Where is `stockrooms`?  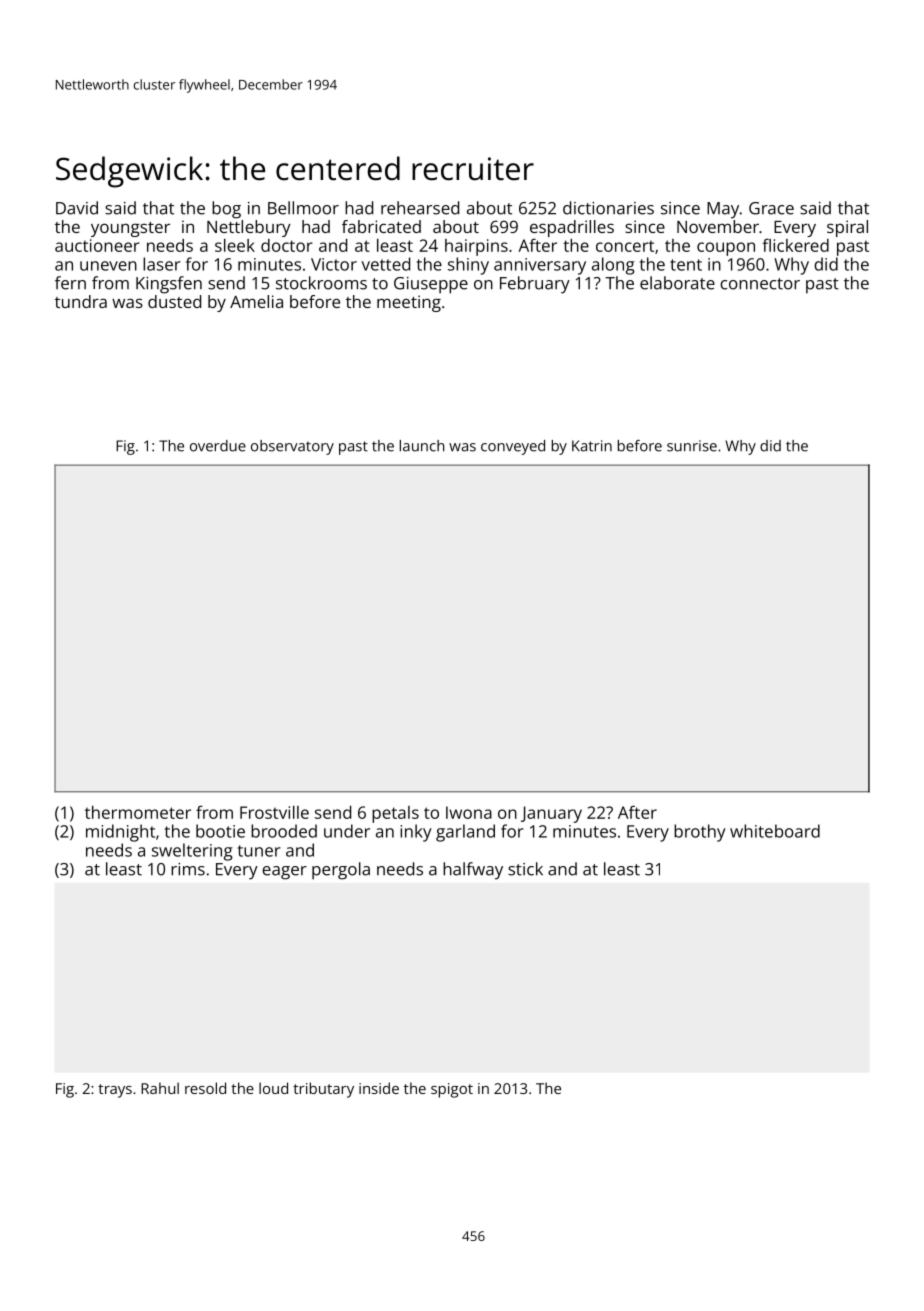
stockrooms is located at coordinates (321, 283).
